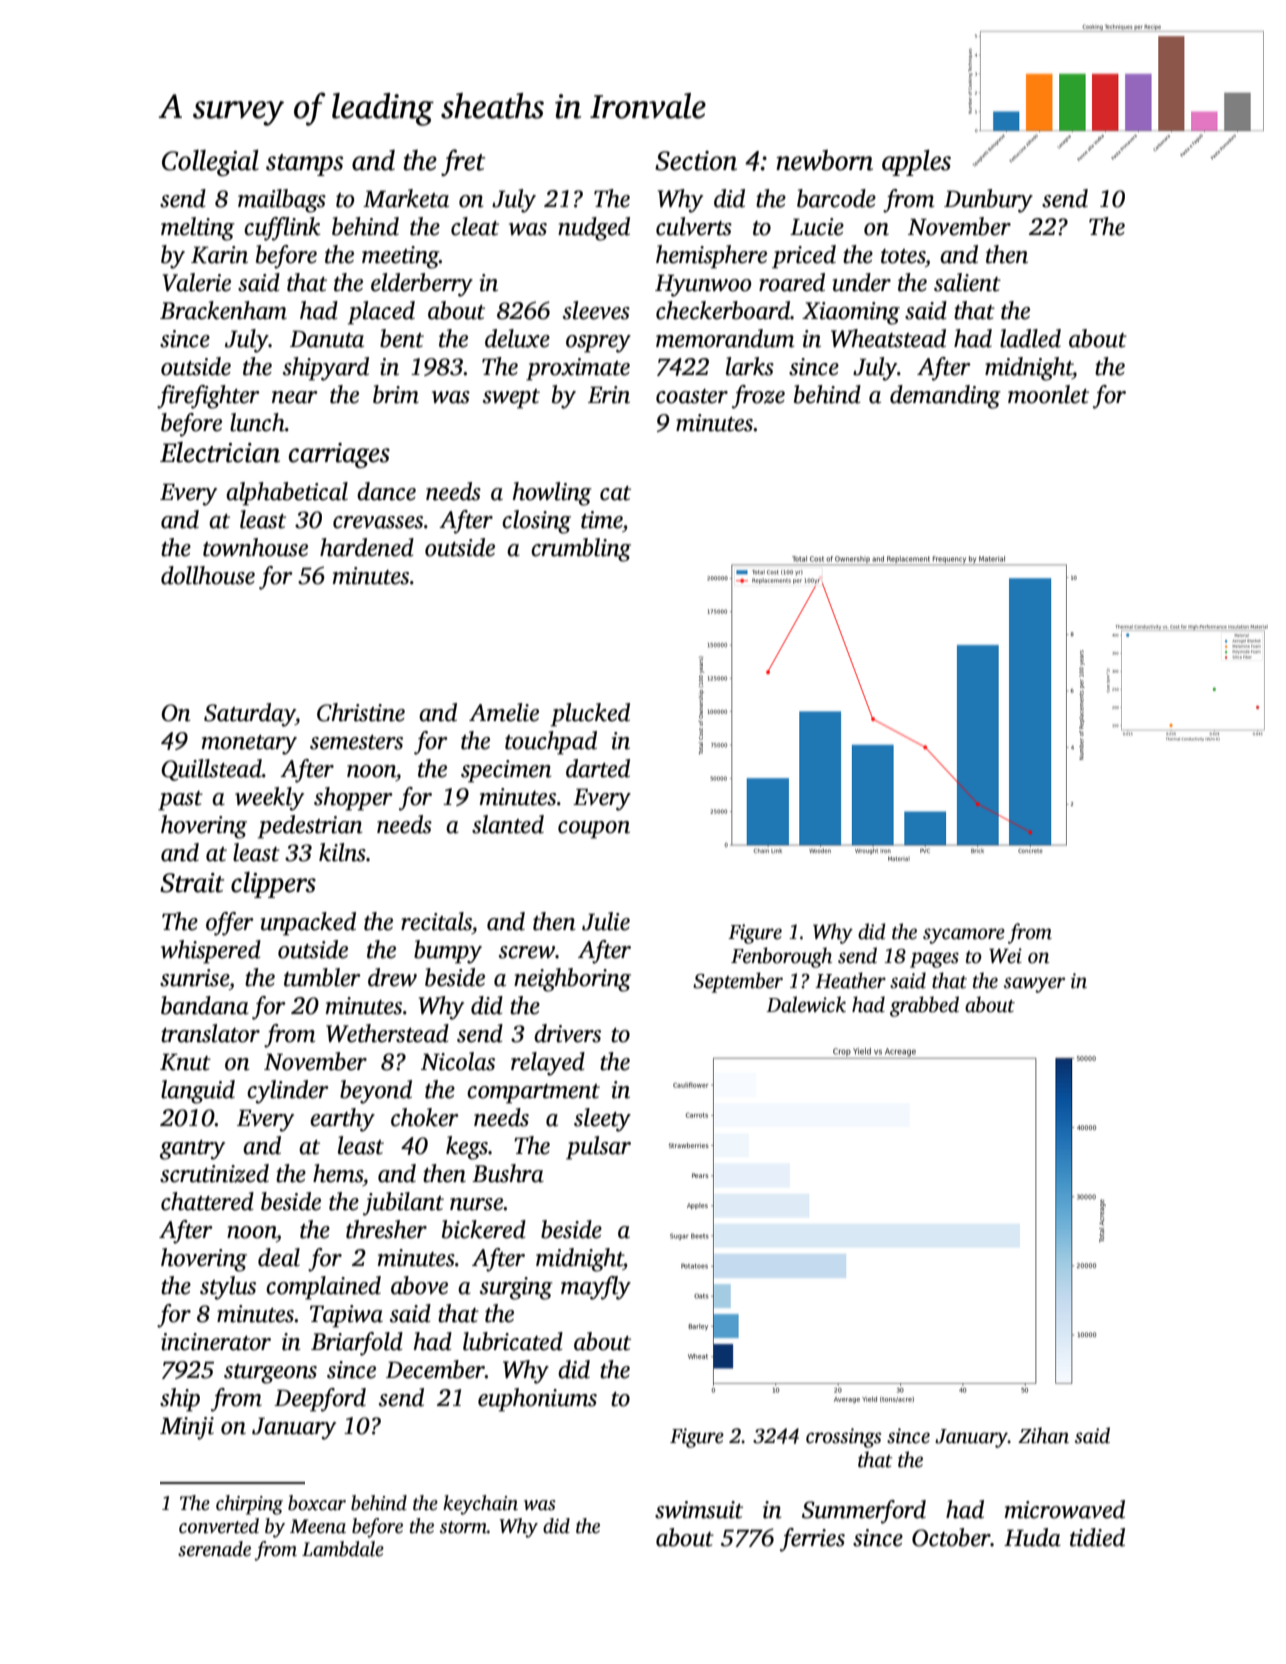 The image size is (1286, 1664). Describe the element at coordinates (945, 397) in the screenshot. I see `demanding` at that location.
